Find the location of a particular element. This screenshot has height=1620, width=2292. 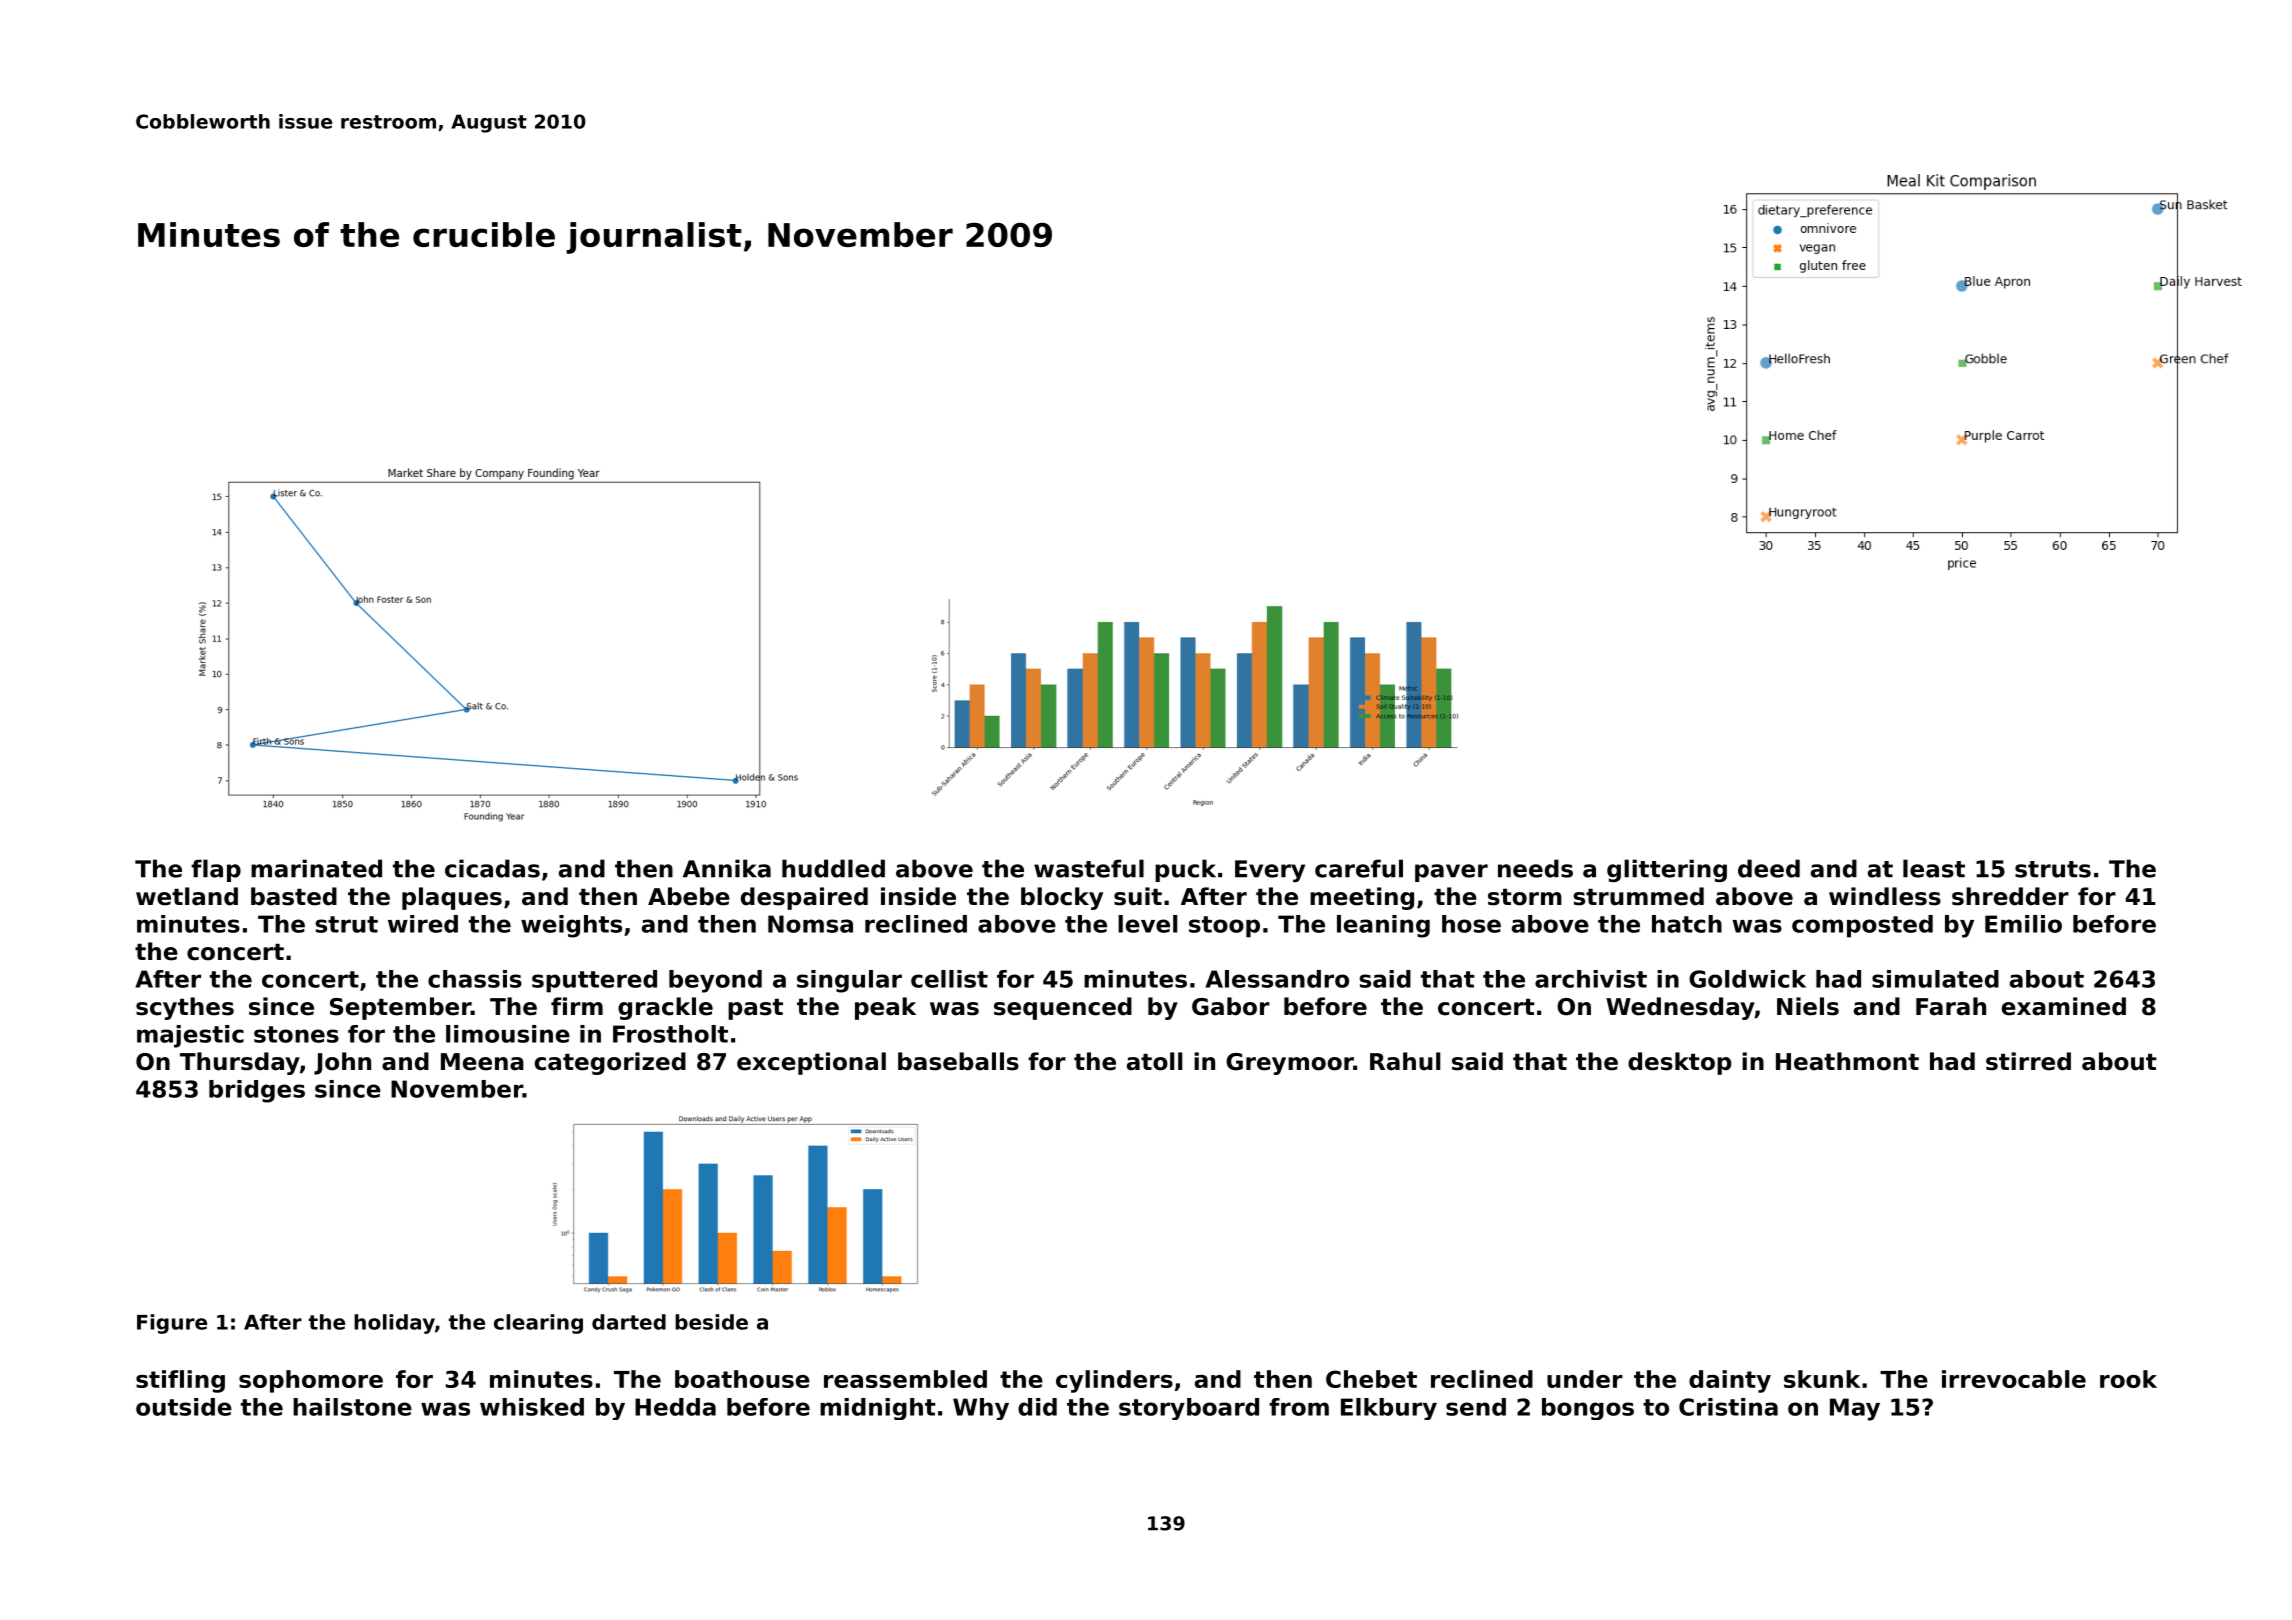

plaques is located at coordinates (452, 898).
